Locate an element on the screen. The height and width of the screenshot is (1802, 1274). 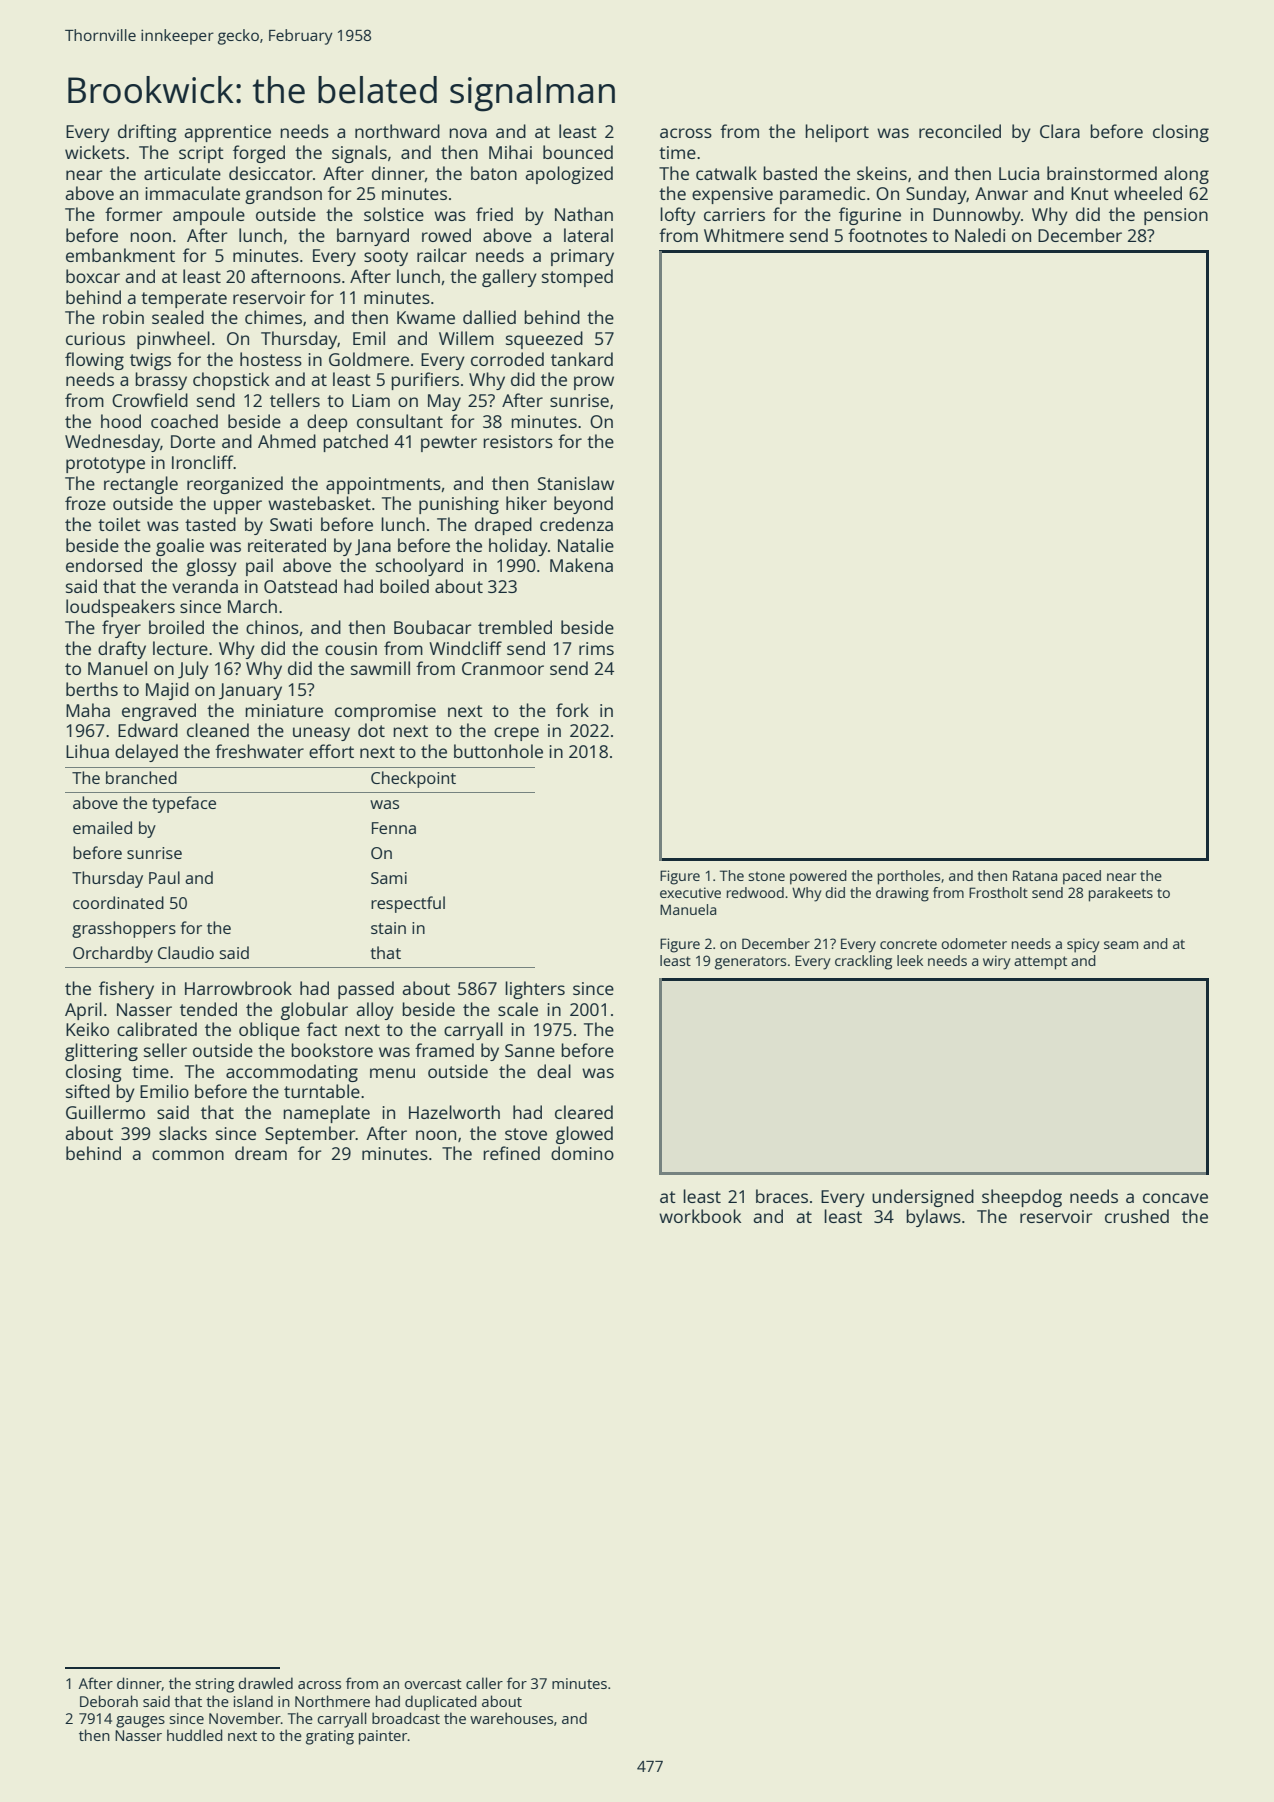
warehouses is located at coordinates (511, 1718).
